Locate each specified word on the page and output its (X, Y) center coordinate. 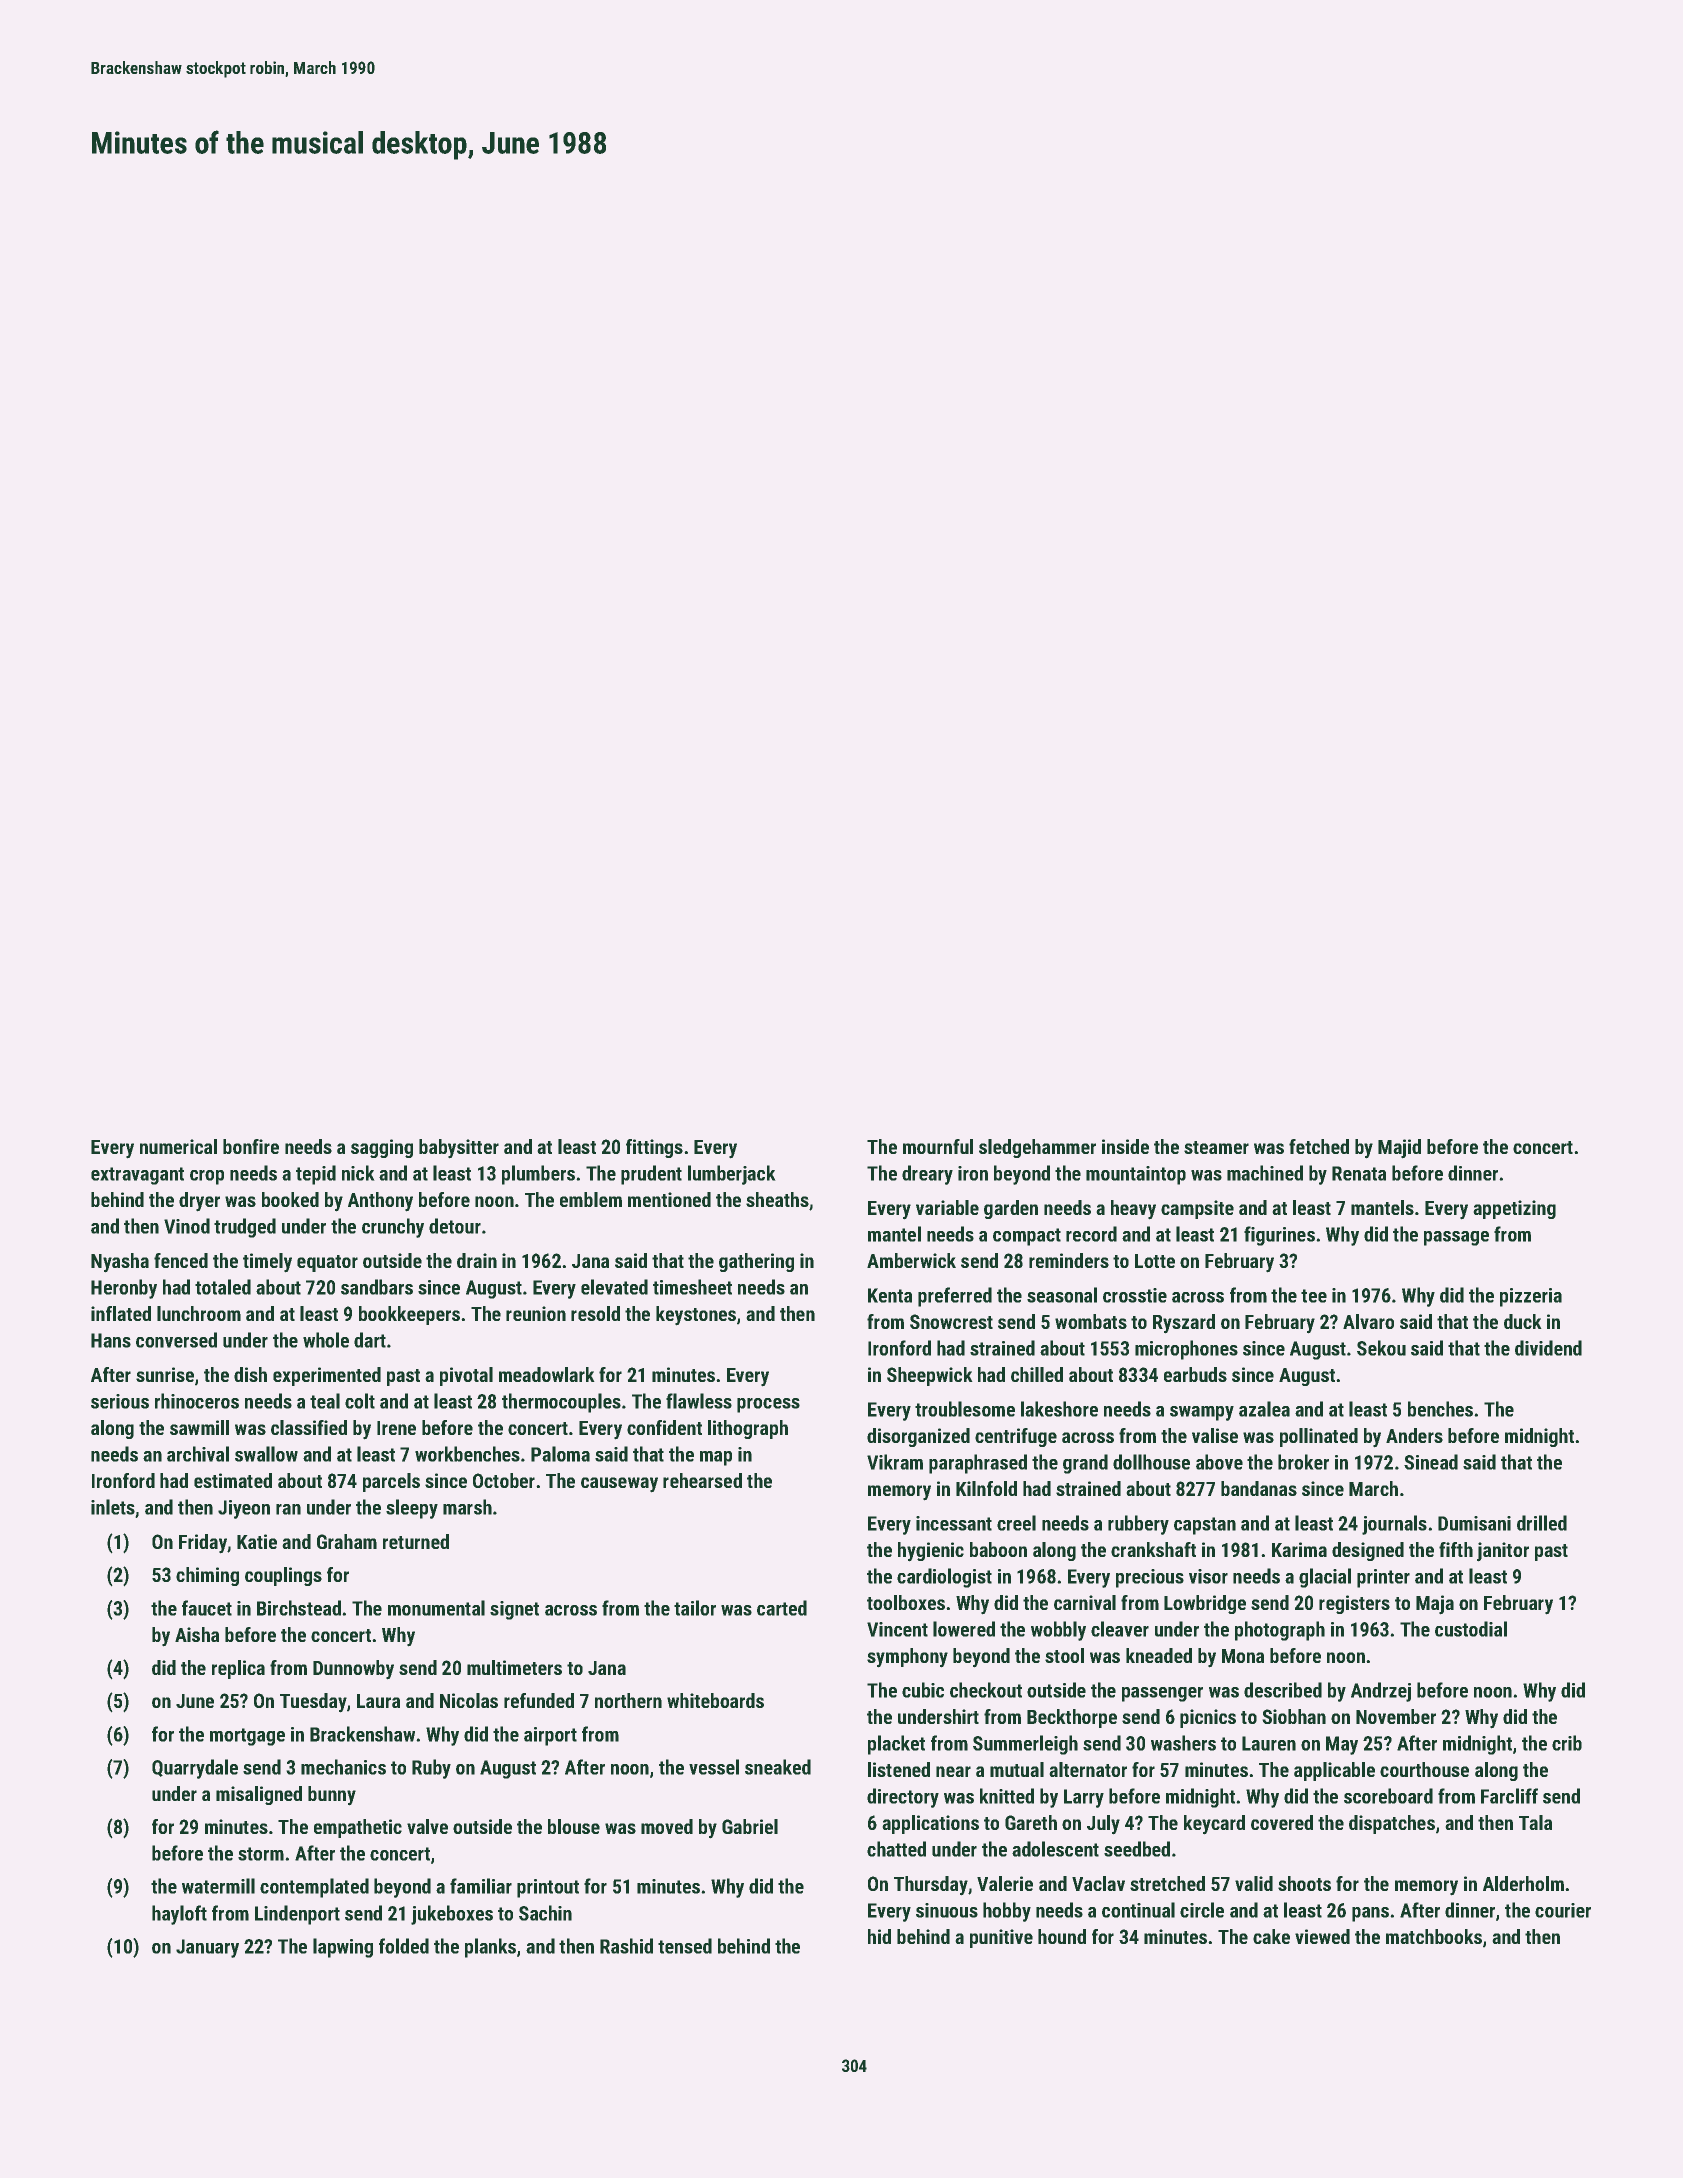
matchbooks (1434, 1936)
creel (1016, 1523)
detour (455, 1226)
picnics (1208, 1718)
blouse (574, 1826)
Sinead (1431, 1462)
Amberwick (911, 1260)
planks (490, 1948)
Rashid (626, 1946)
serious (120, 1401)
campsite (1197, 1209)
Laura (378, 1701)
